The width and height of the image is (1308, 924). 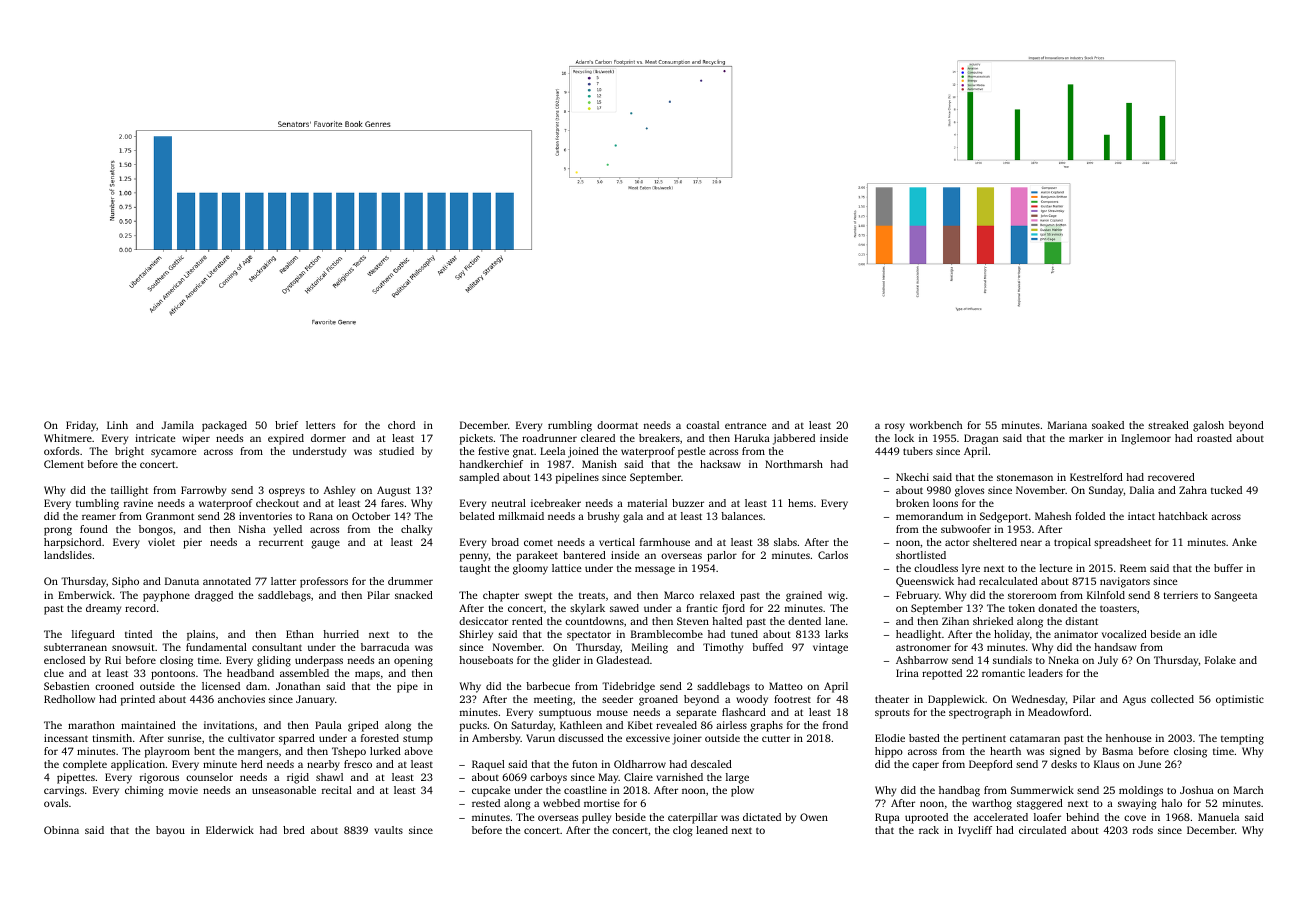 What do you see at coordinates (926, 818) in the image?
I see `uprooted` at bounding box center [926, 818].
